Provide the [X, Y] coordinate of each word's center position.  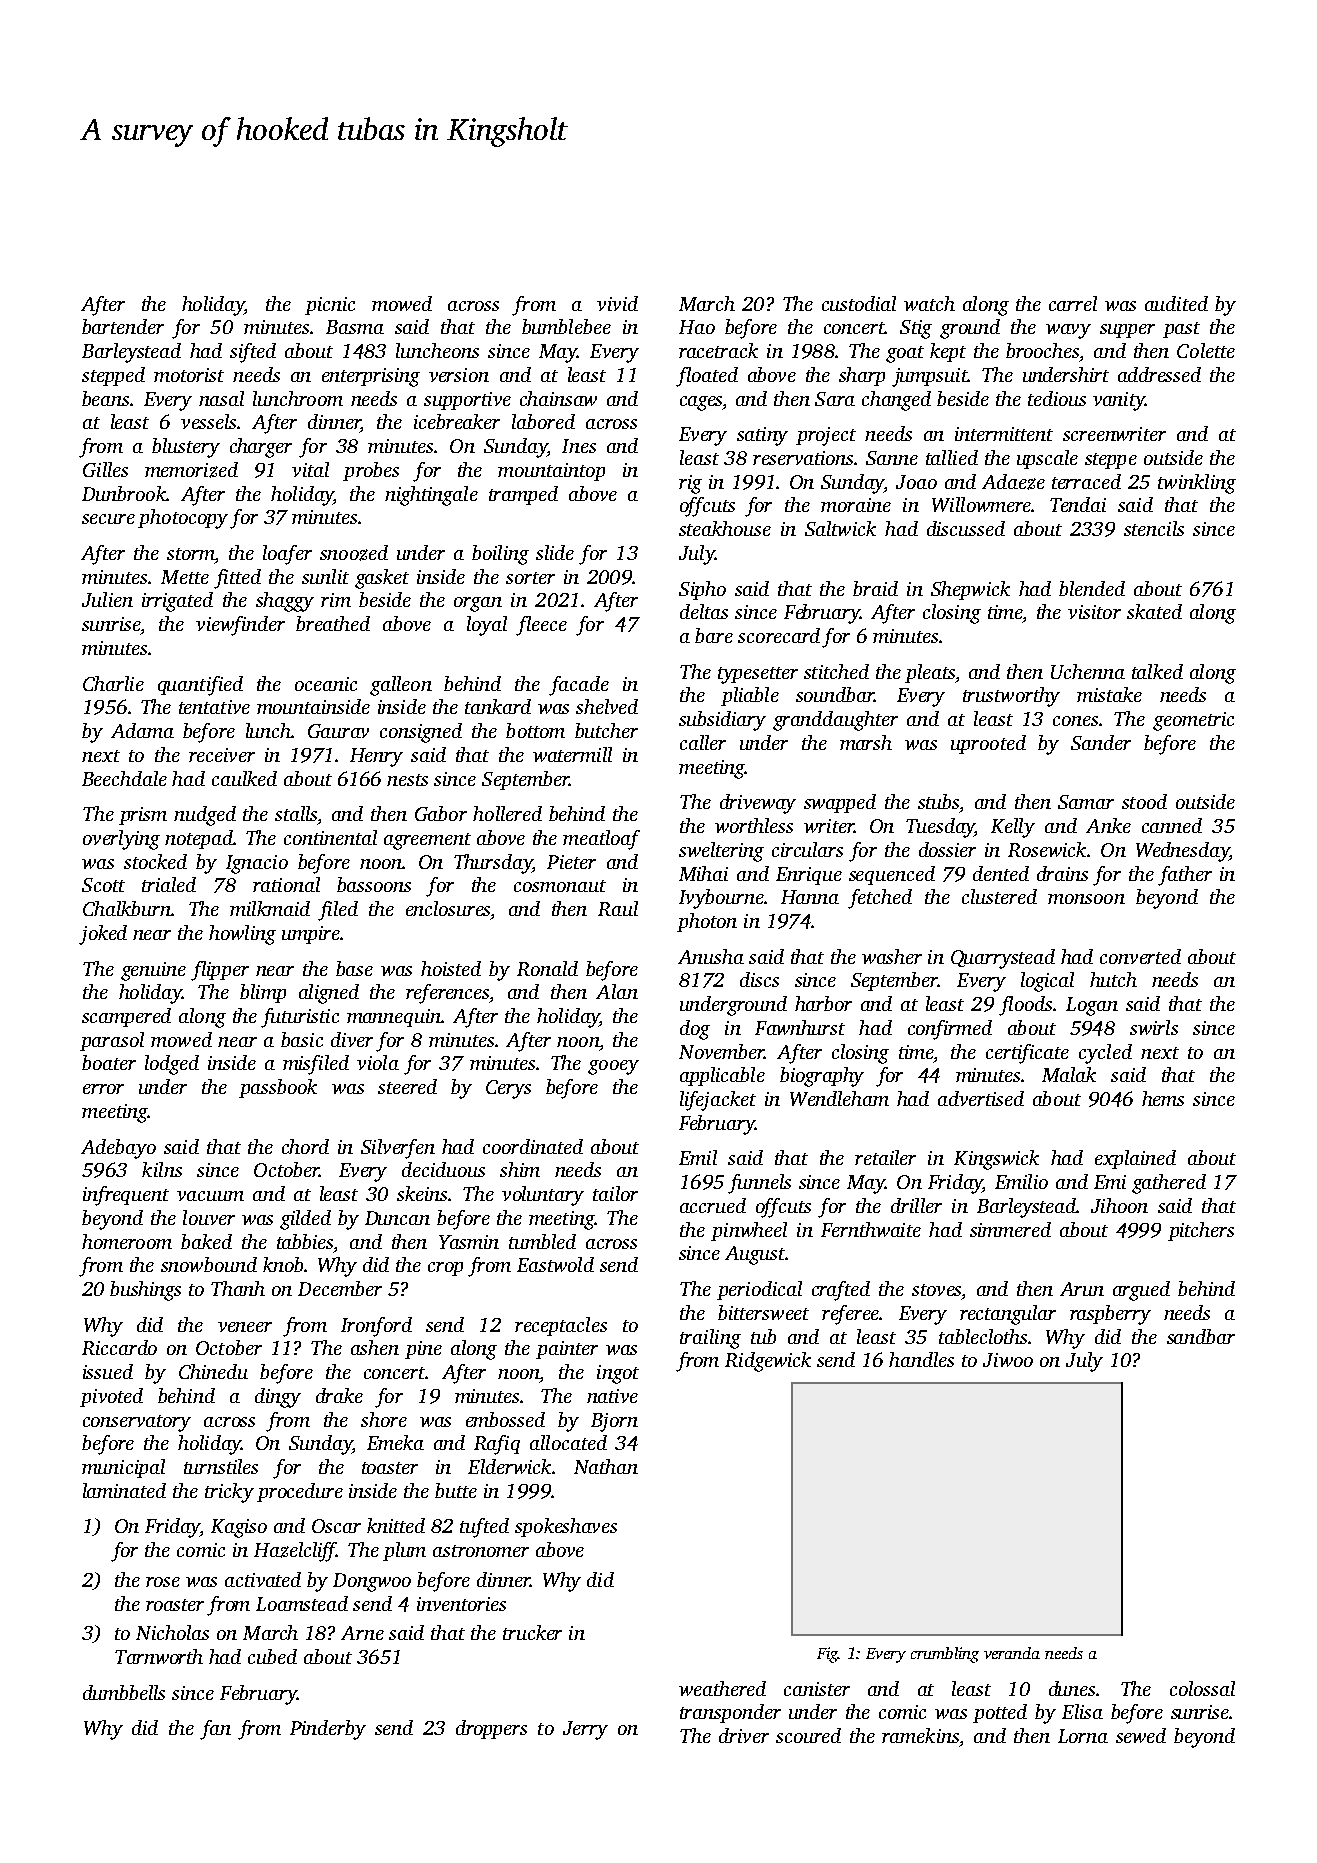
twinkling [1197, 484]
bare [714, 635]
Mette [185, 577]
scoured [808, 1735]
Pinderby [328, 1730]
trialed [169, 884]
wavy [1068, 331]
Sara [835, 399]
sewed [1141, 1735]
